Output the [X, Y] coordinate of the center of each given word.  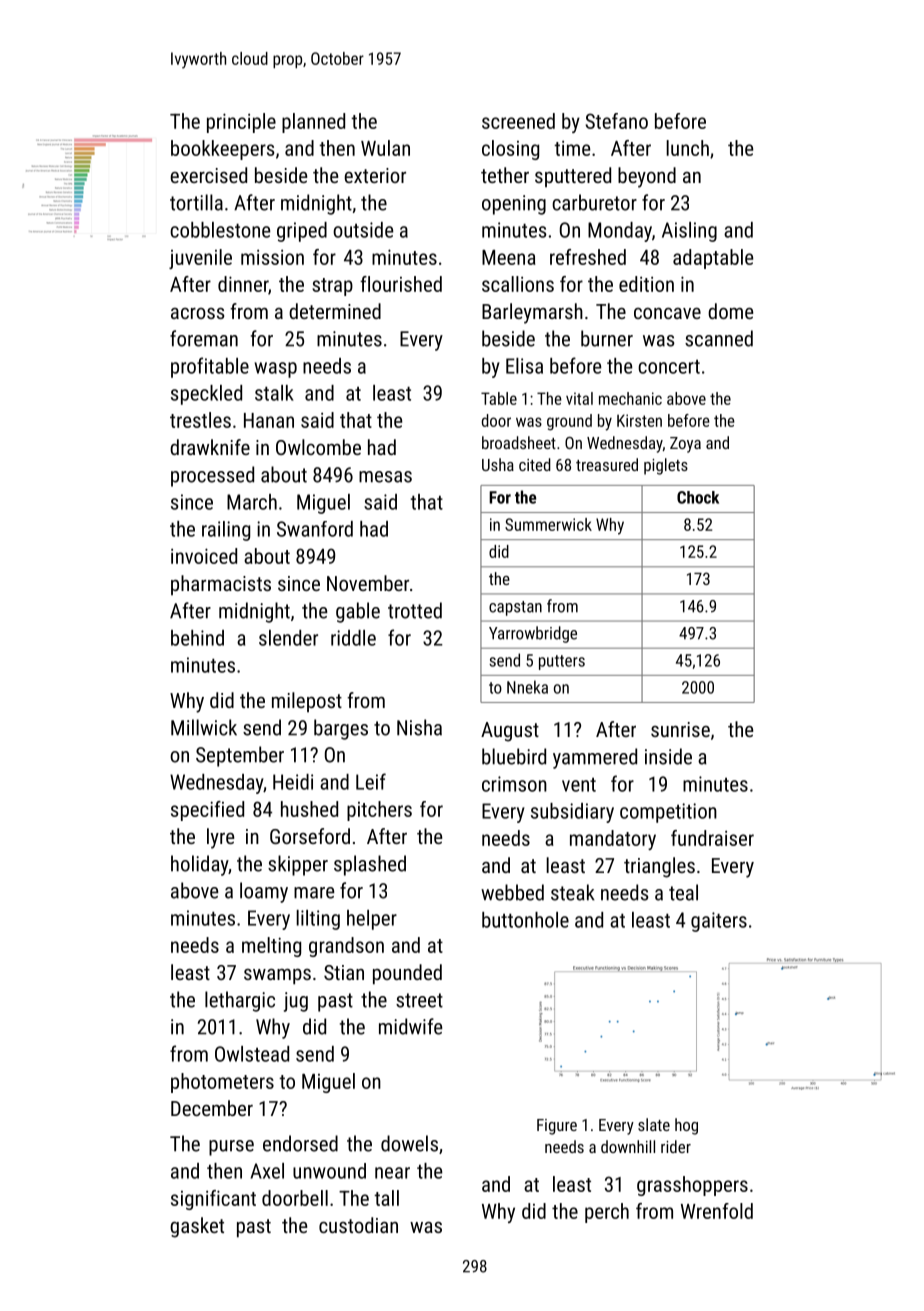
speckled [206, 395]
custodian [358, 1225]
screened [518, 121]
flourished [401, 284]
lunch [687, 148]
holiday [199, 865]
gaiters [719, 922]
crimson [514, 784]
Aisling [689, 232]
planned [313, 123]
